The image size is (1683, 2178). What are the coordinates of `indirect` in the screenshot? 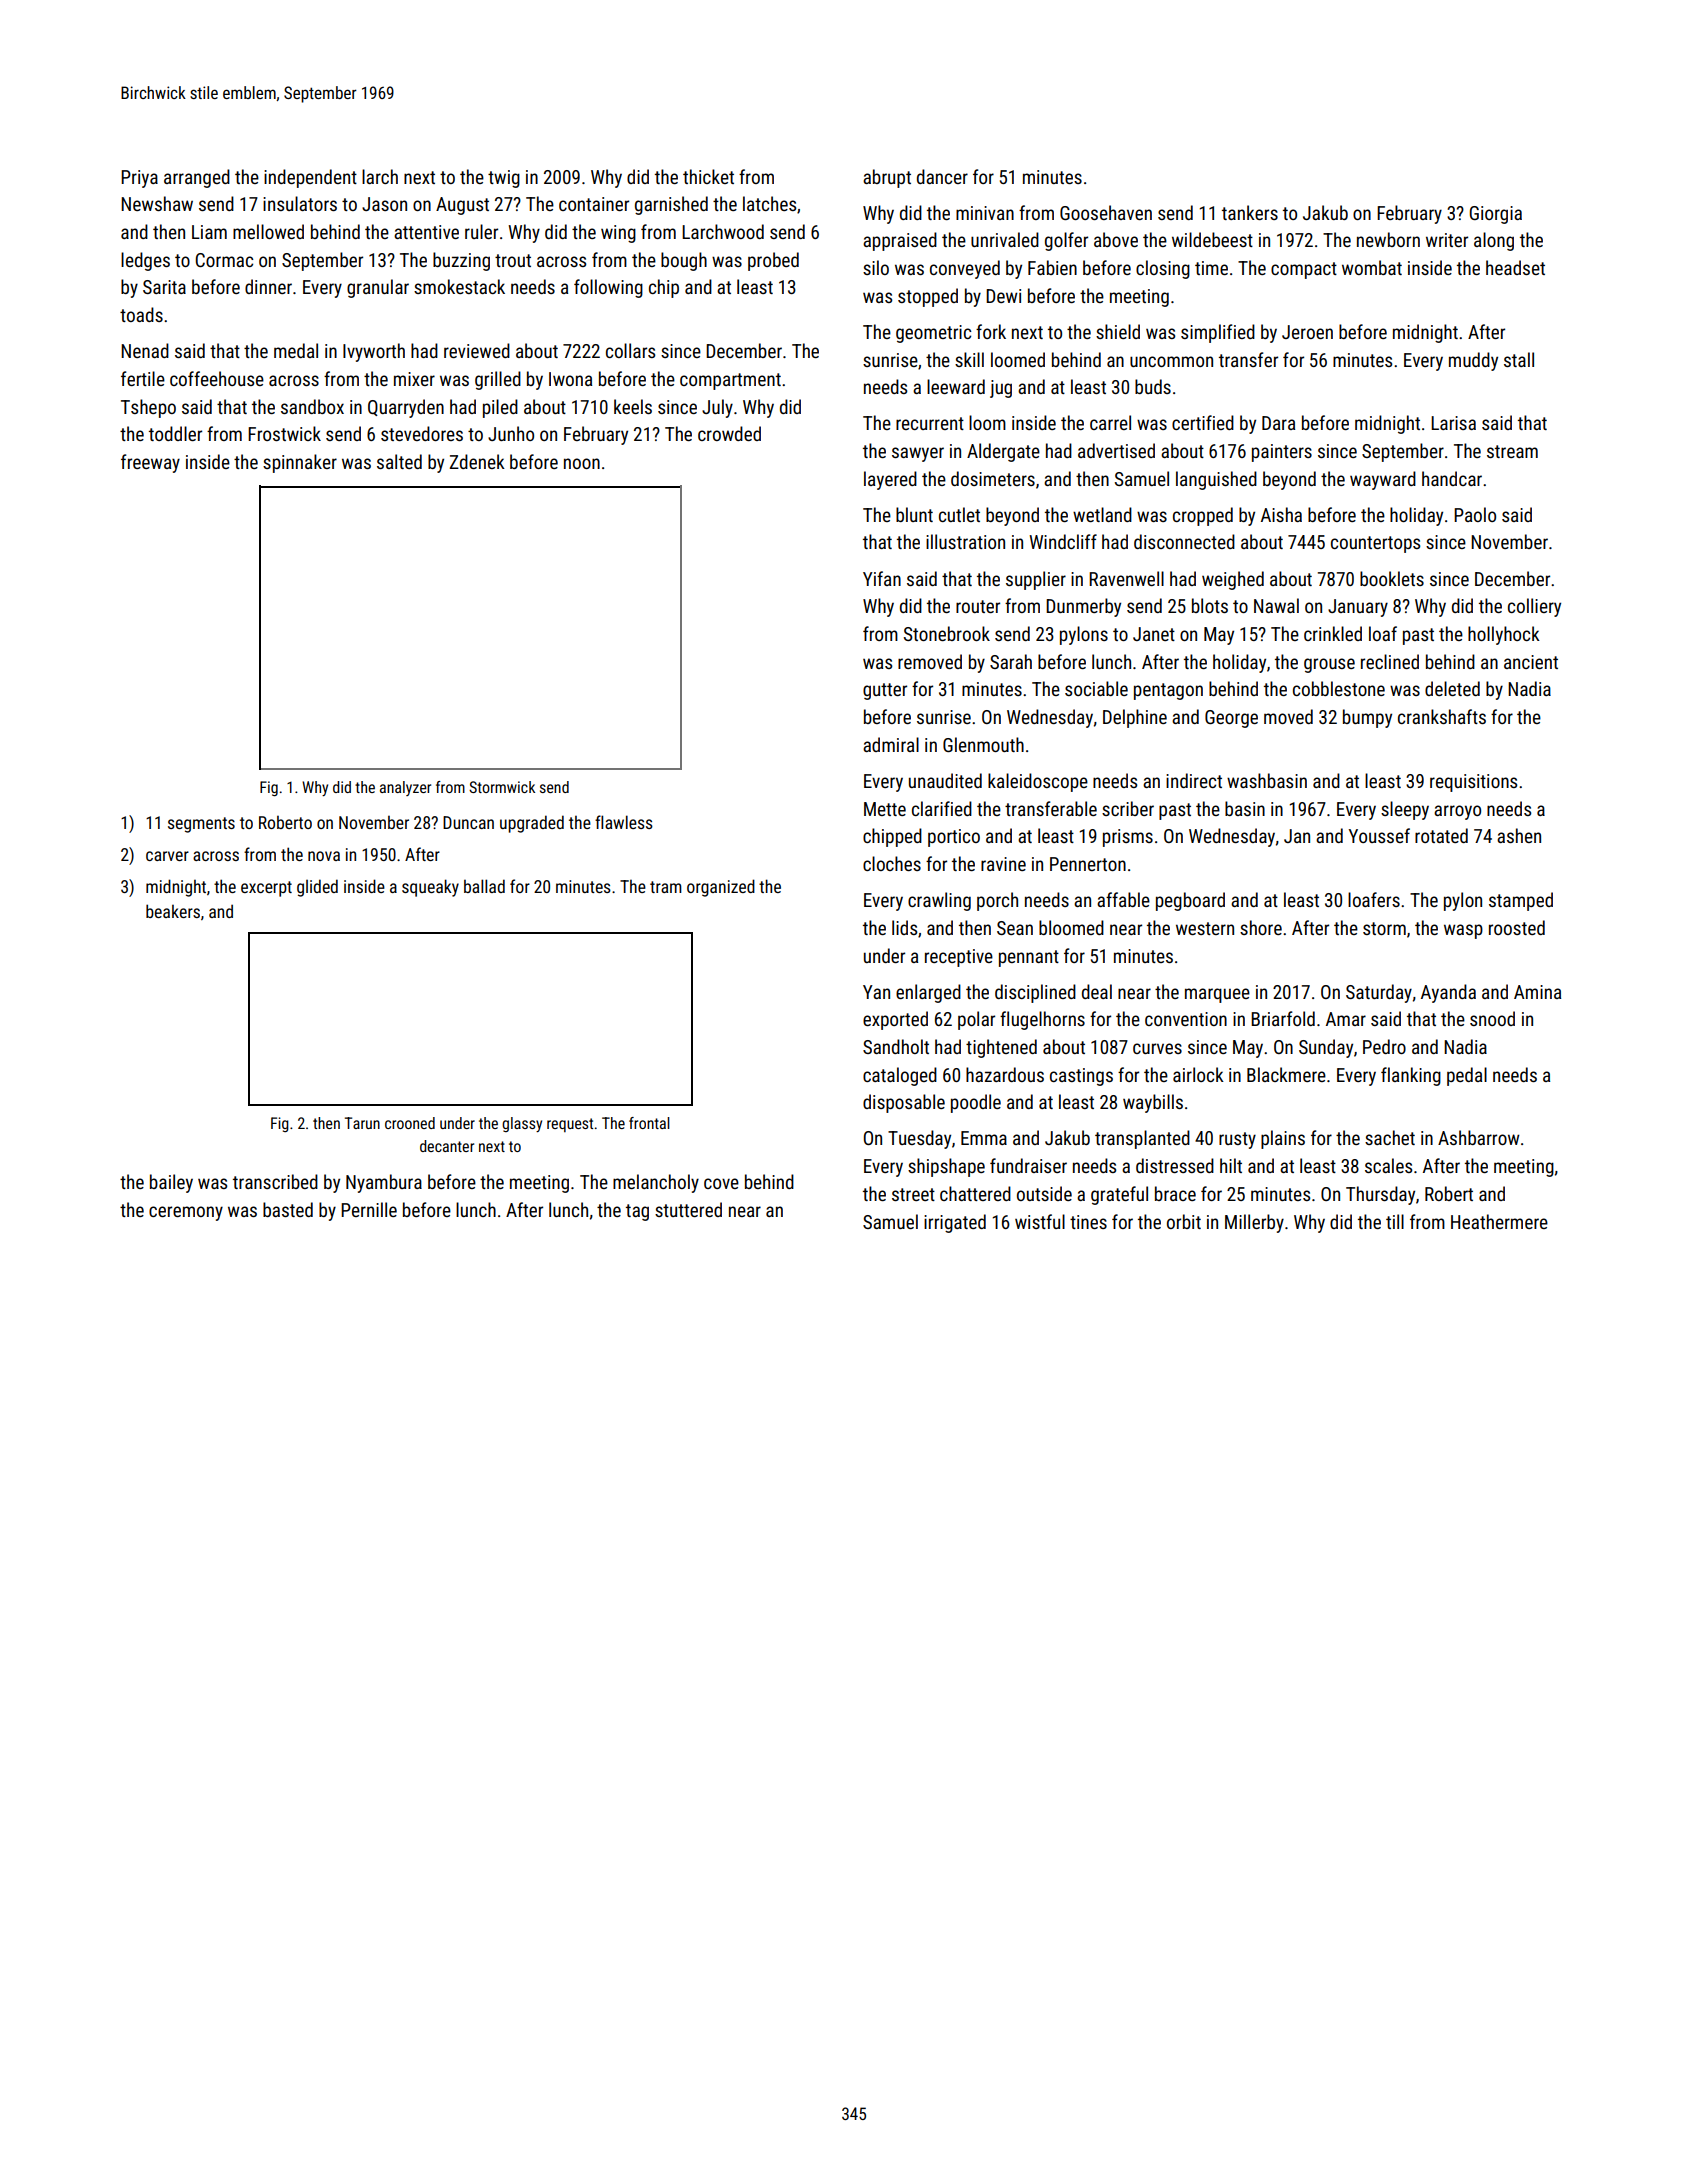 It's located at (1194, 780).
